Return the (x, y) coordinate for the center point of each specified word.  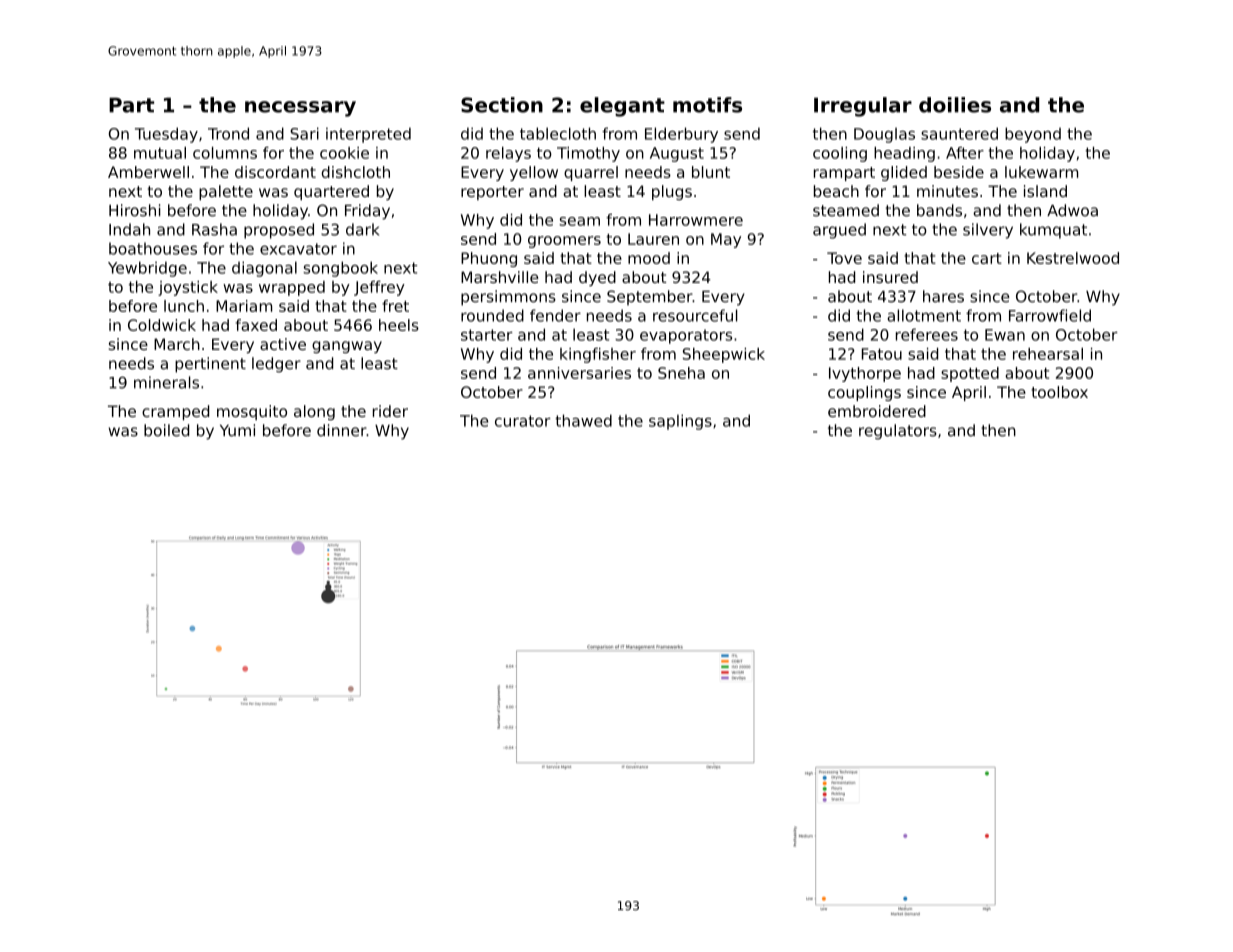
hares (943, 296)
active (283, 344)
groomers (564, 242)
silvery (988, 231)
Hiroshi (134, 210)
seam (579, 221)
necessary (300, 109)
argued (839, 231)
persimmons (508, 298)
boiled (166, 430)
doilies (955, 105)
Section (502, 105)
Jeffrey (379, 288)
